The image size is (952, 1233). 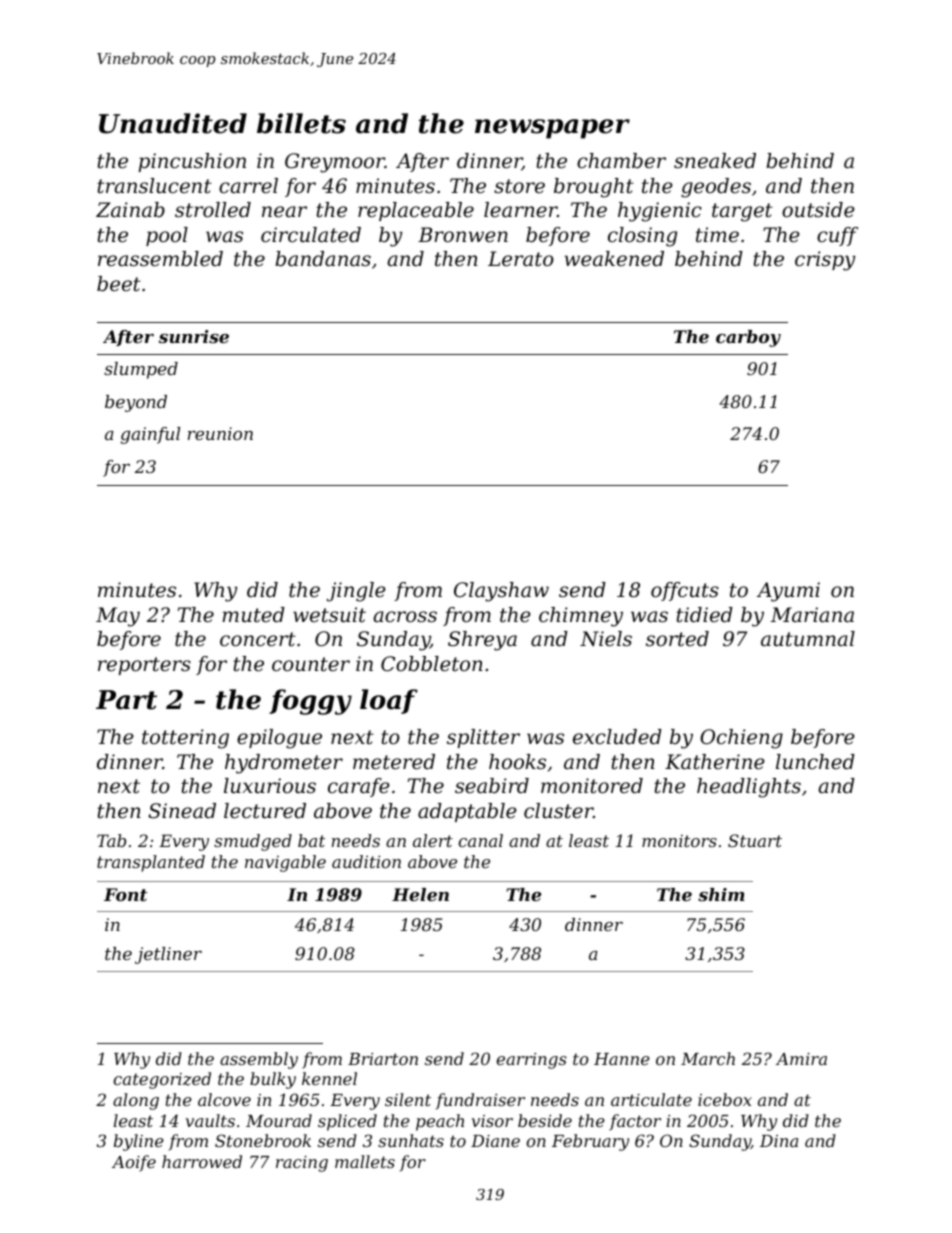 I want to click on Greymoor, so click(x=335, y=163).
